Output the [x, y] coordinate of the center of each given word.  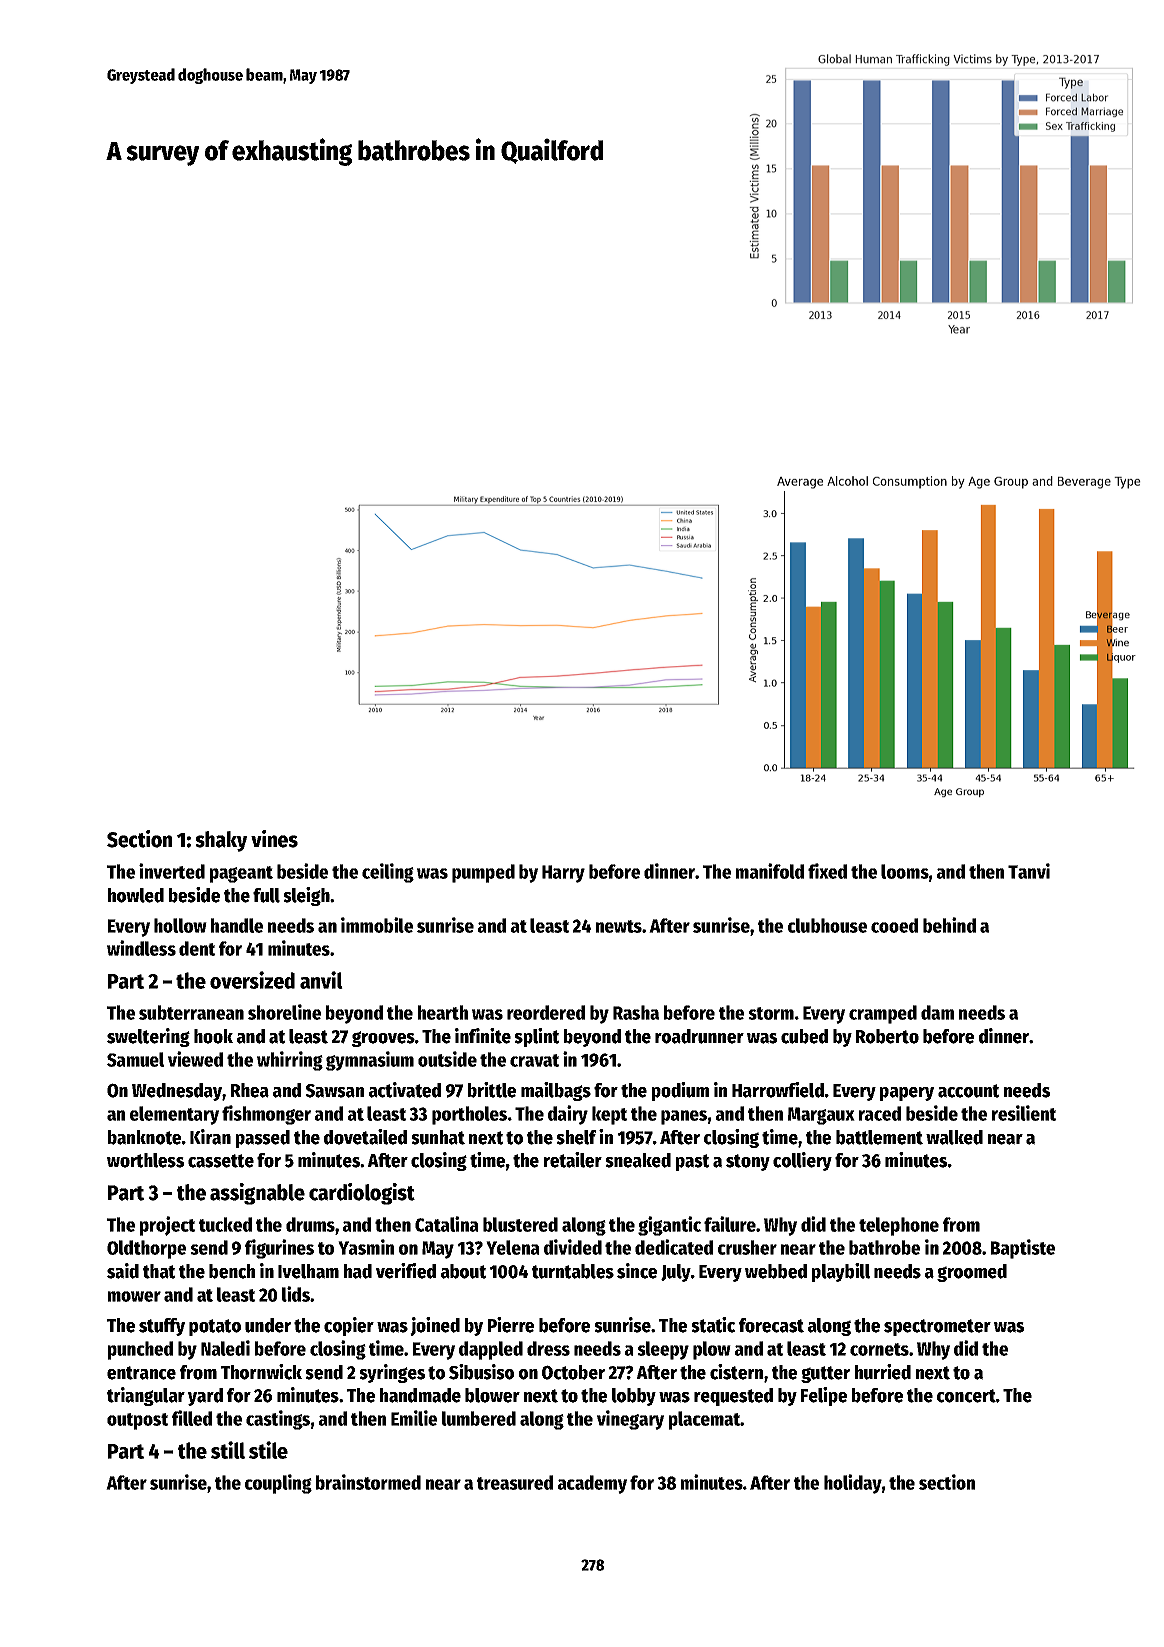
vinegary [630, 1420]
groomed [972, 1273]
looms [905, 871]
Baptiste [1023, 1249]
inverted [172, 871]
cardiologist [362, 1194]
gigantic [669, 1226]
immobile [377, 925]
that [159, 1271]
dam [937, 1012]
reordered [546, 1012]
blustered [520, 1224]
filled [192, 1418]
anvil [321, 980]
